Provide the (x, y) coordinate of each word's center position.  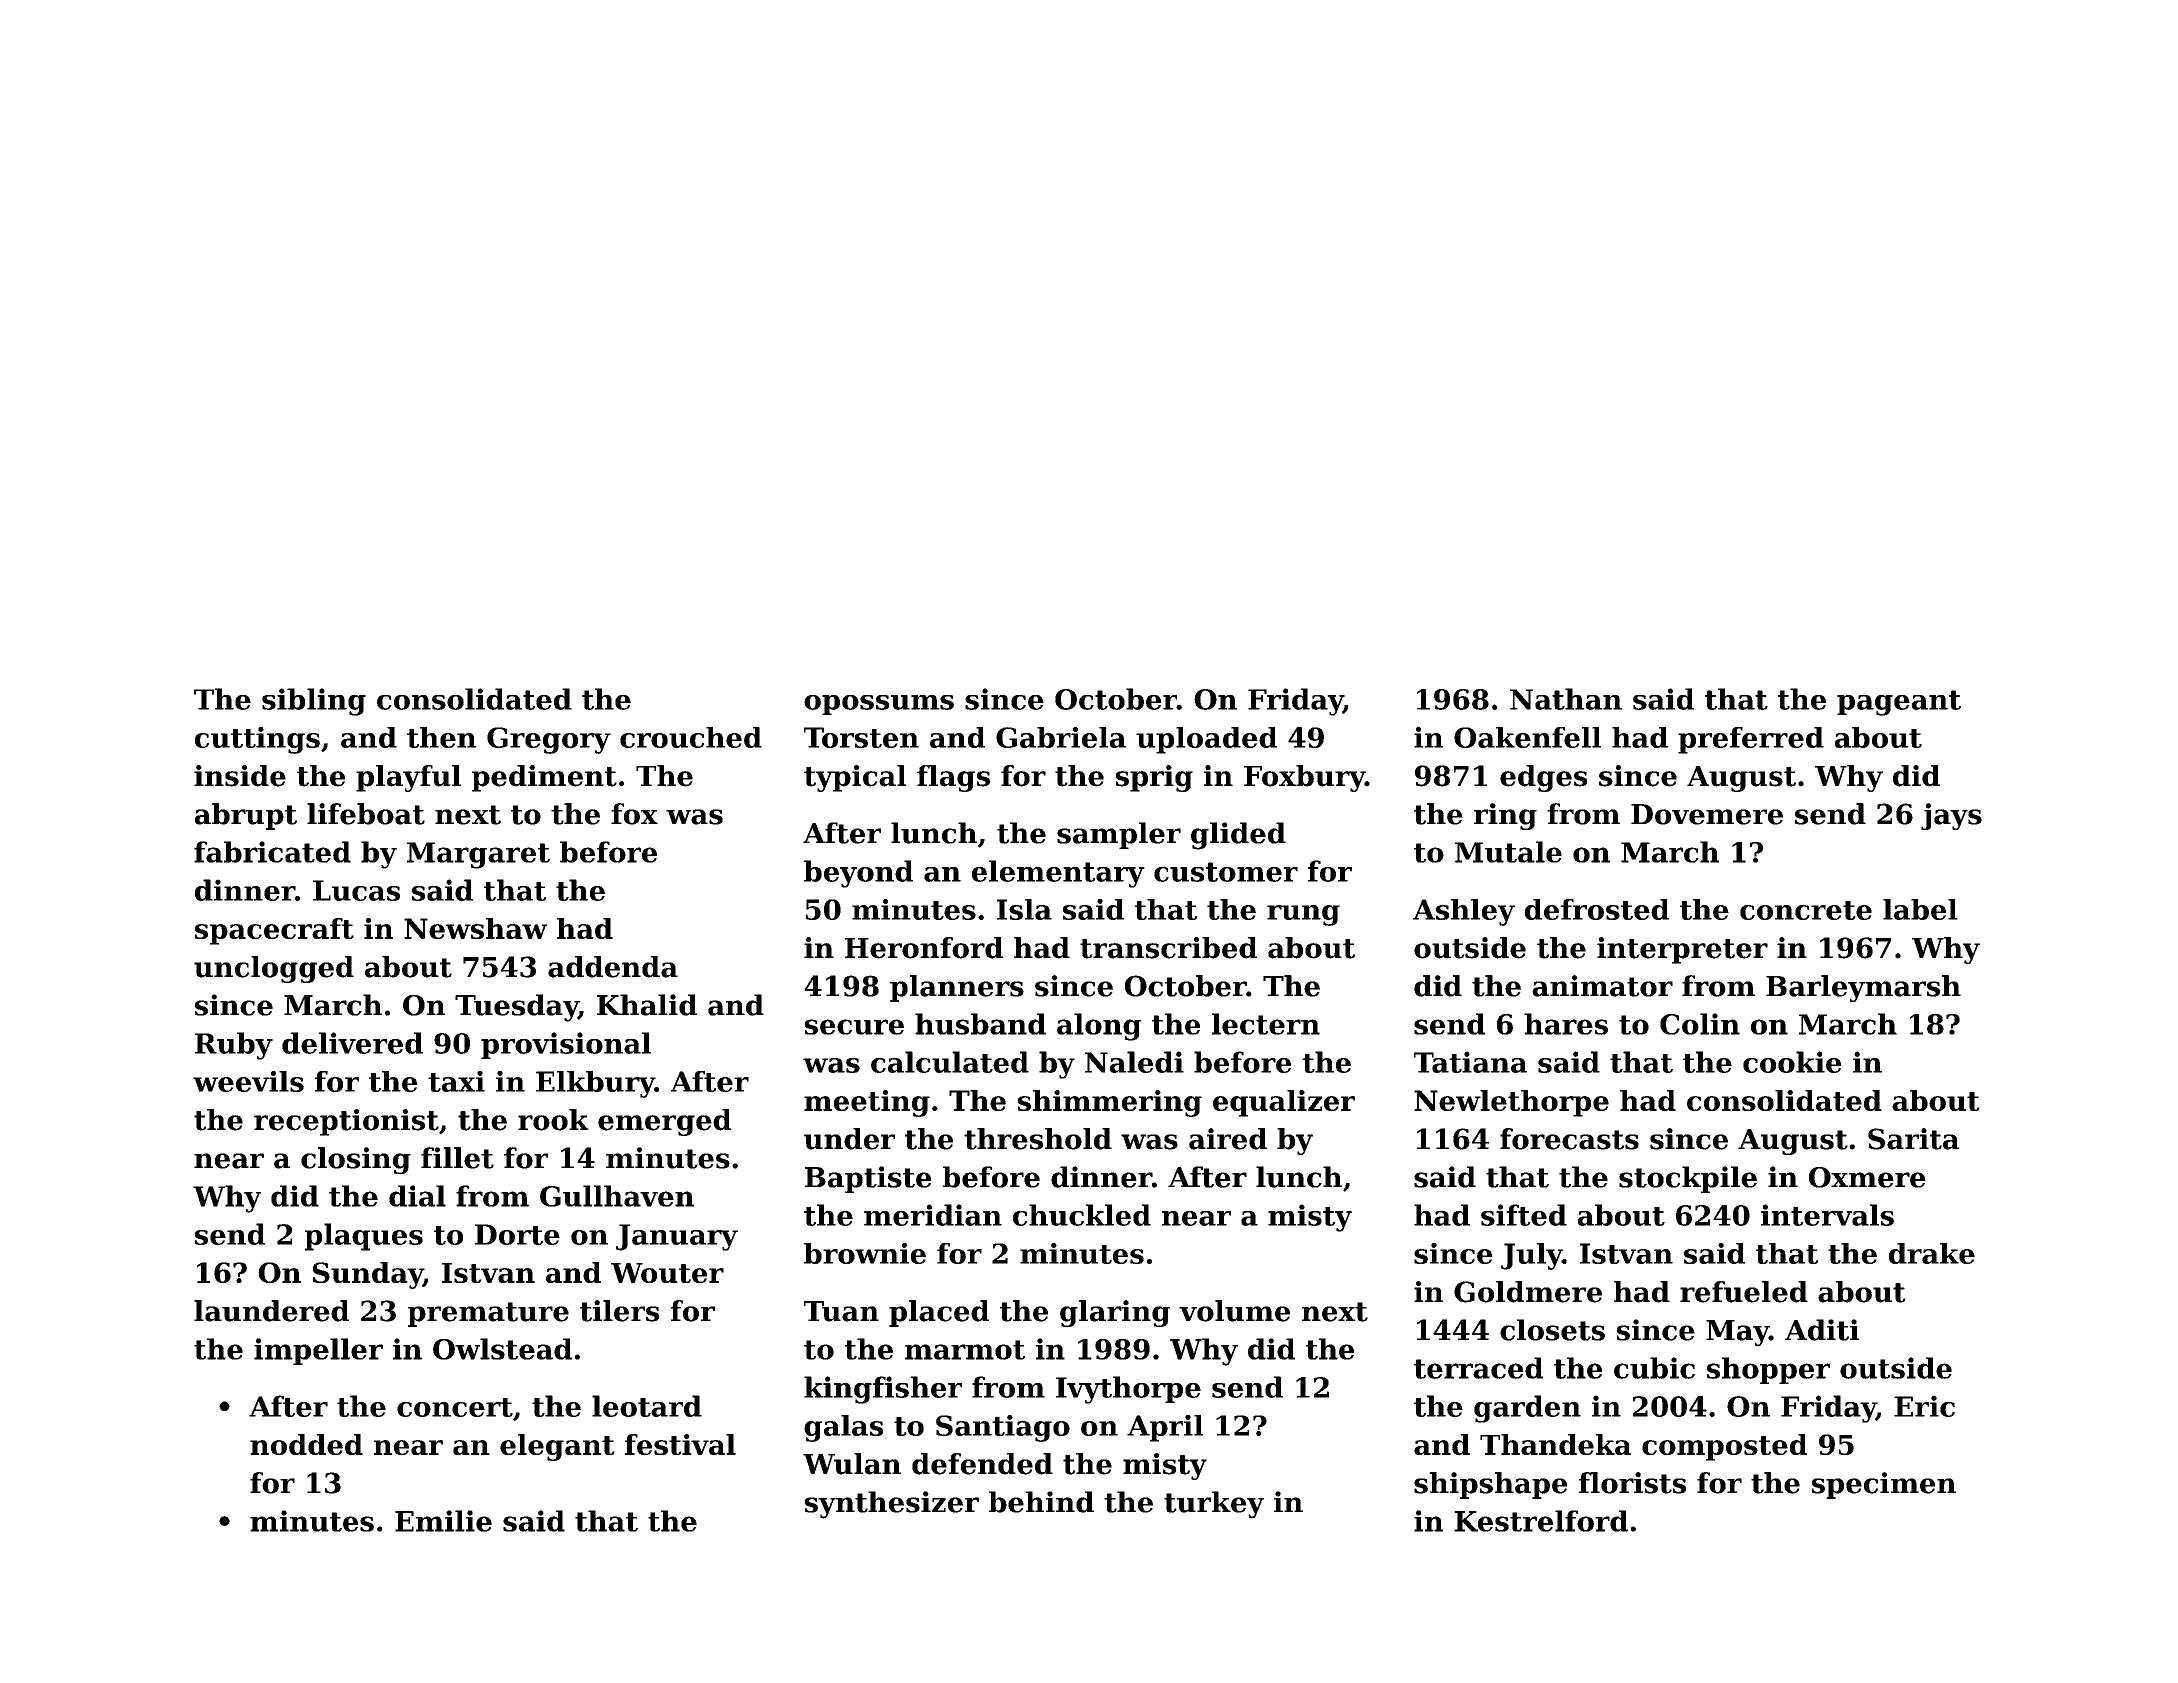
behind (1041, 1502)
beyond (858, 874)
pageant (1899, 703)
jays (1951, 816)
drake (1932, 1253)
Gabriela (1061, 737)
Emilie (443, 1521)
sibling (314, 702)
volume (1234, 1311)
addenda (613, 967)
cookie (1792, 1062)
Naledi (1134, 1062)
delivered (352, 1043)
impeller (318, 1351)
